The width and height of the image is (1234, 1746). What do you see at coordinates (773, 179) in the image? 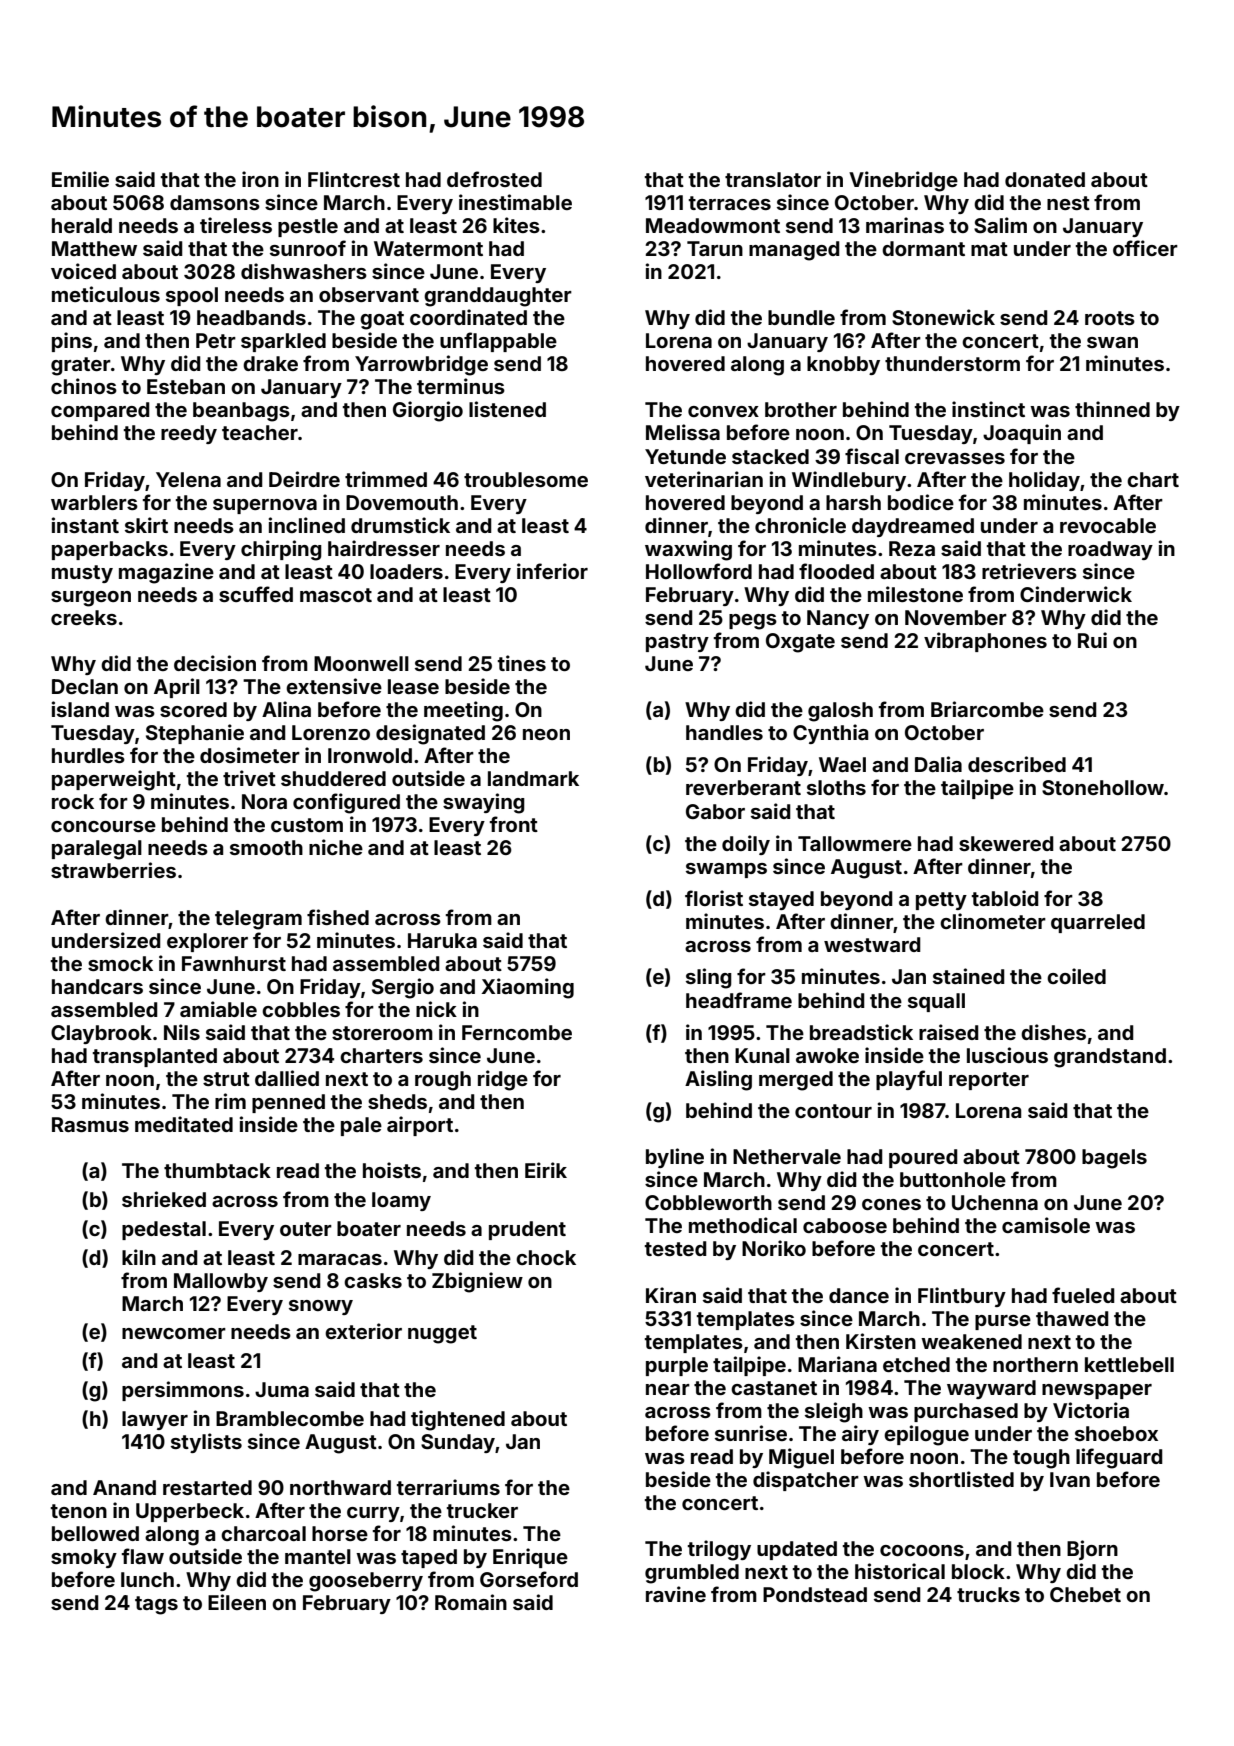
I see `translator` at bounding box center [773, 179].
